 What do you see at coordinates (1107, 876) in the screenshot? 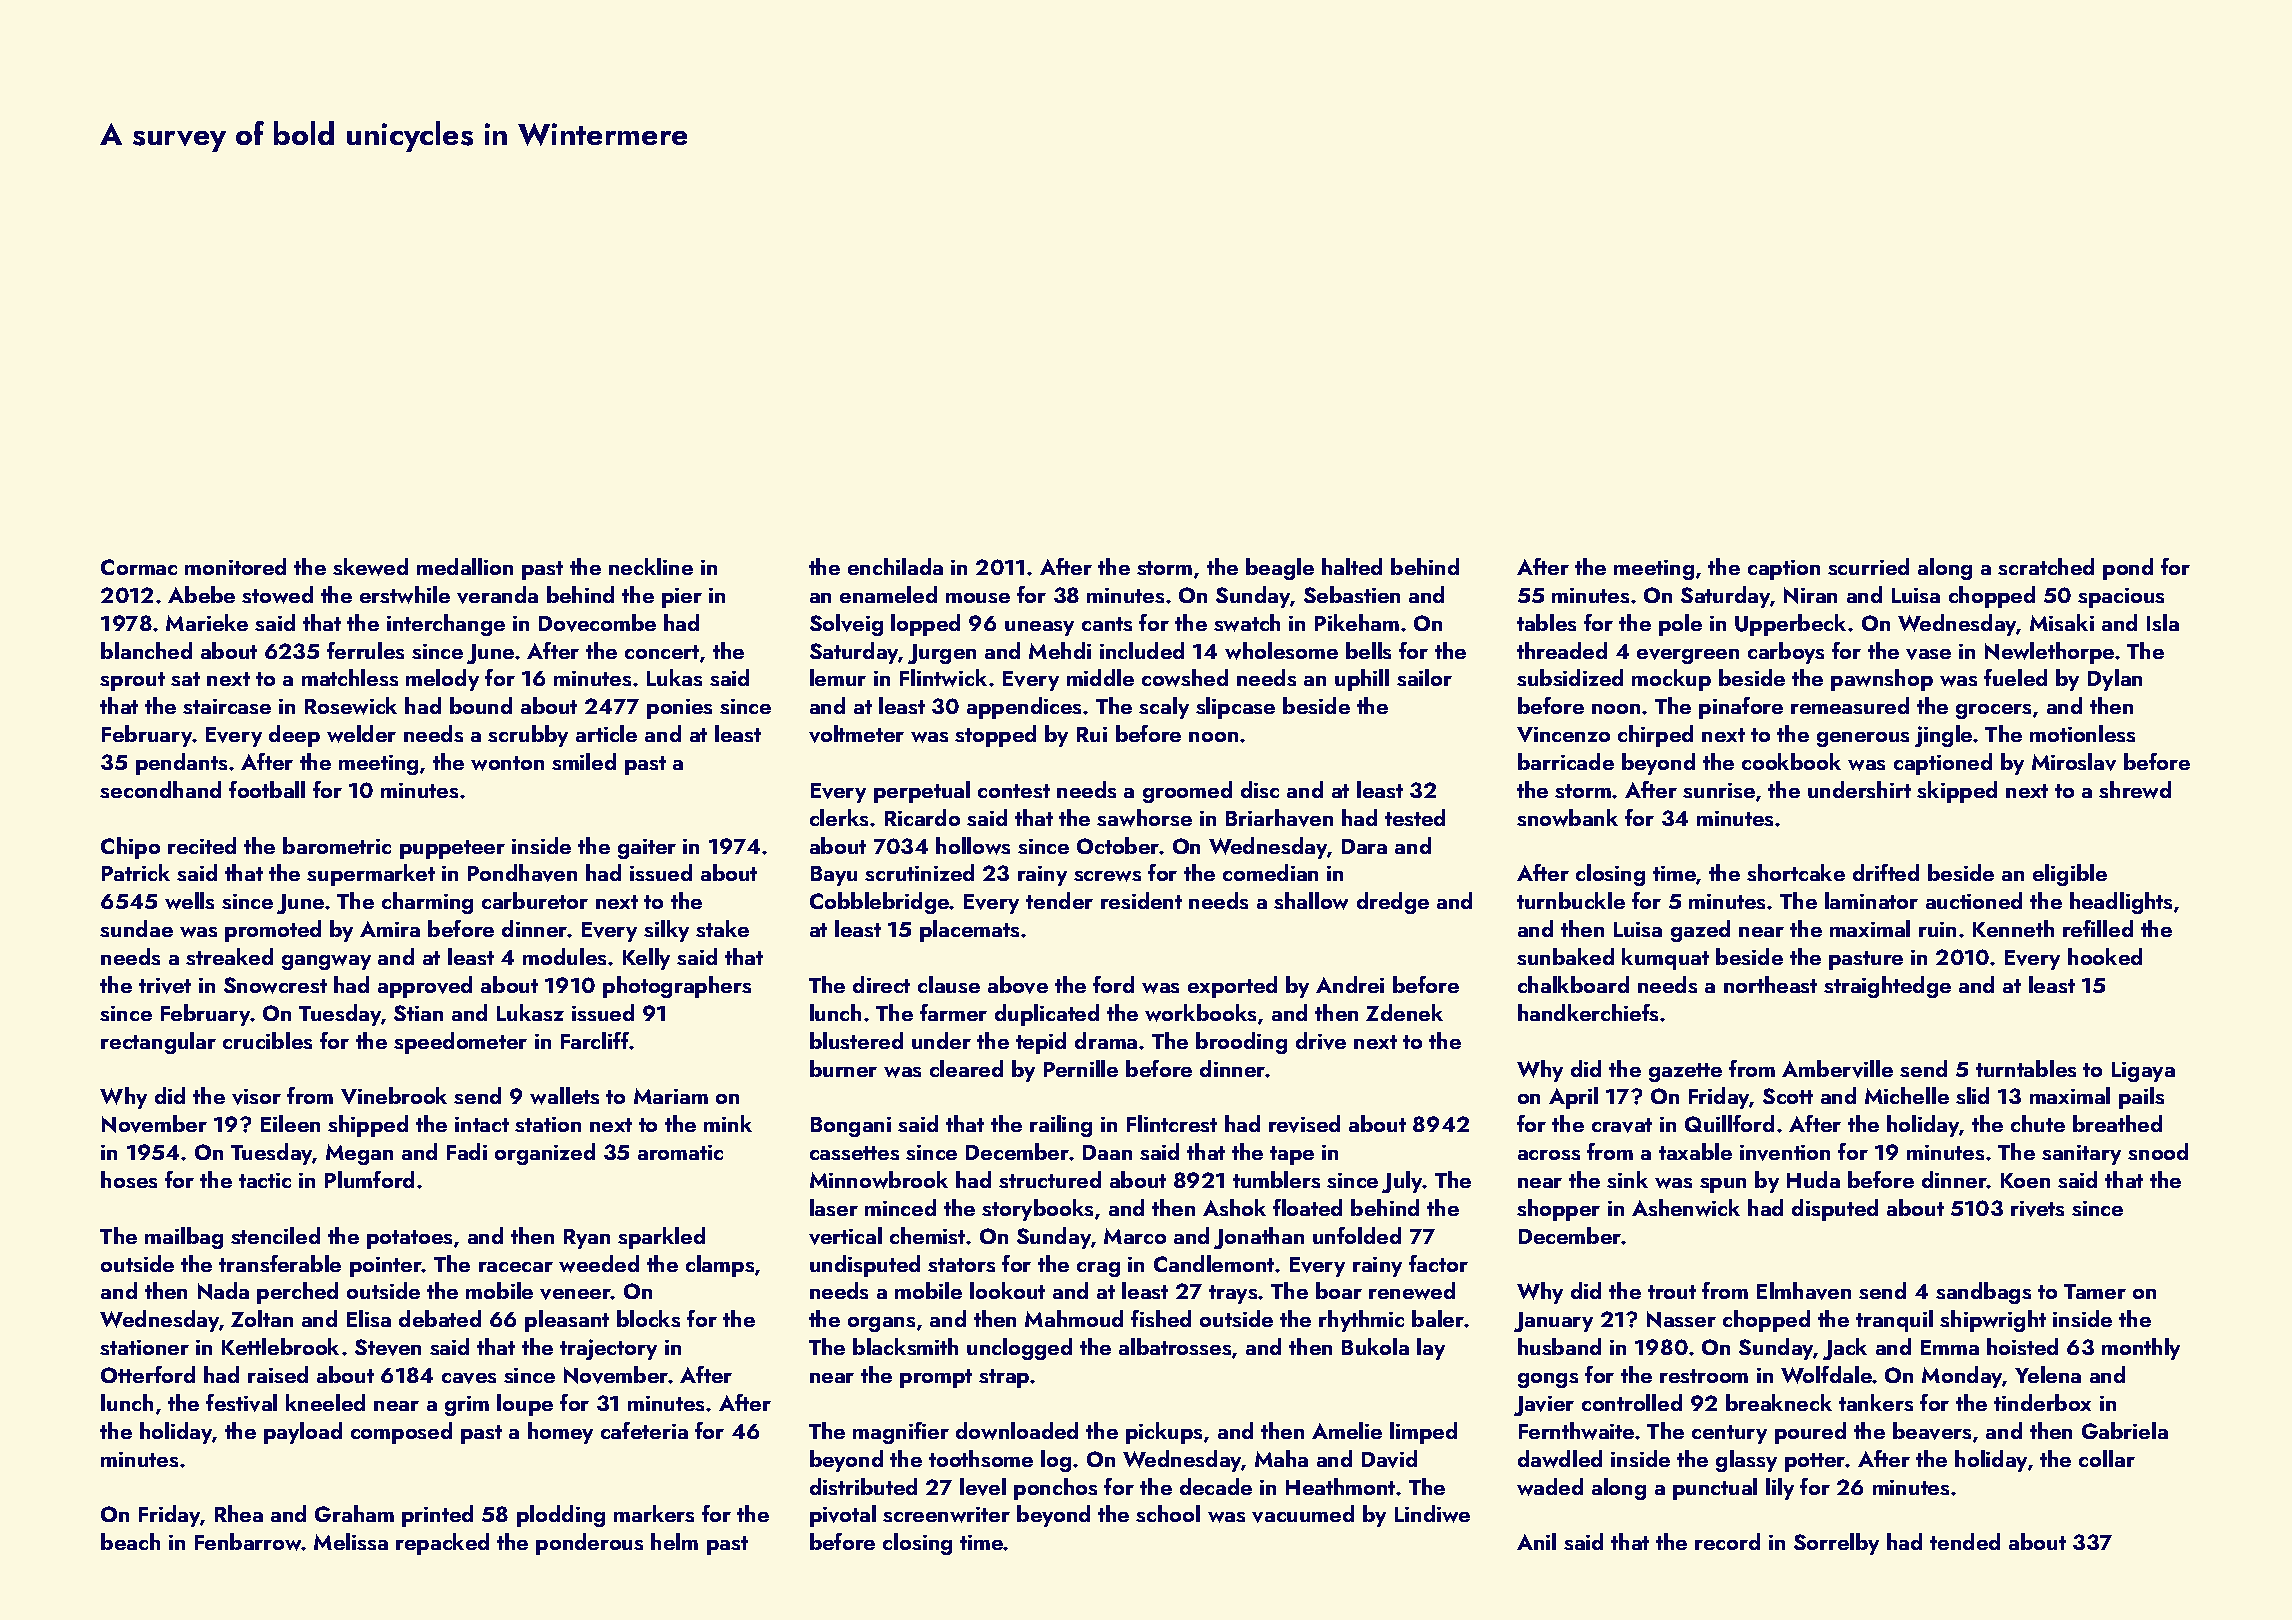
I see `screws` at bounding box center [1107, 876].
